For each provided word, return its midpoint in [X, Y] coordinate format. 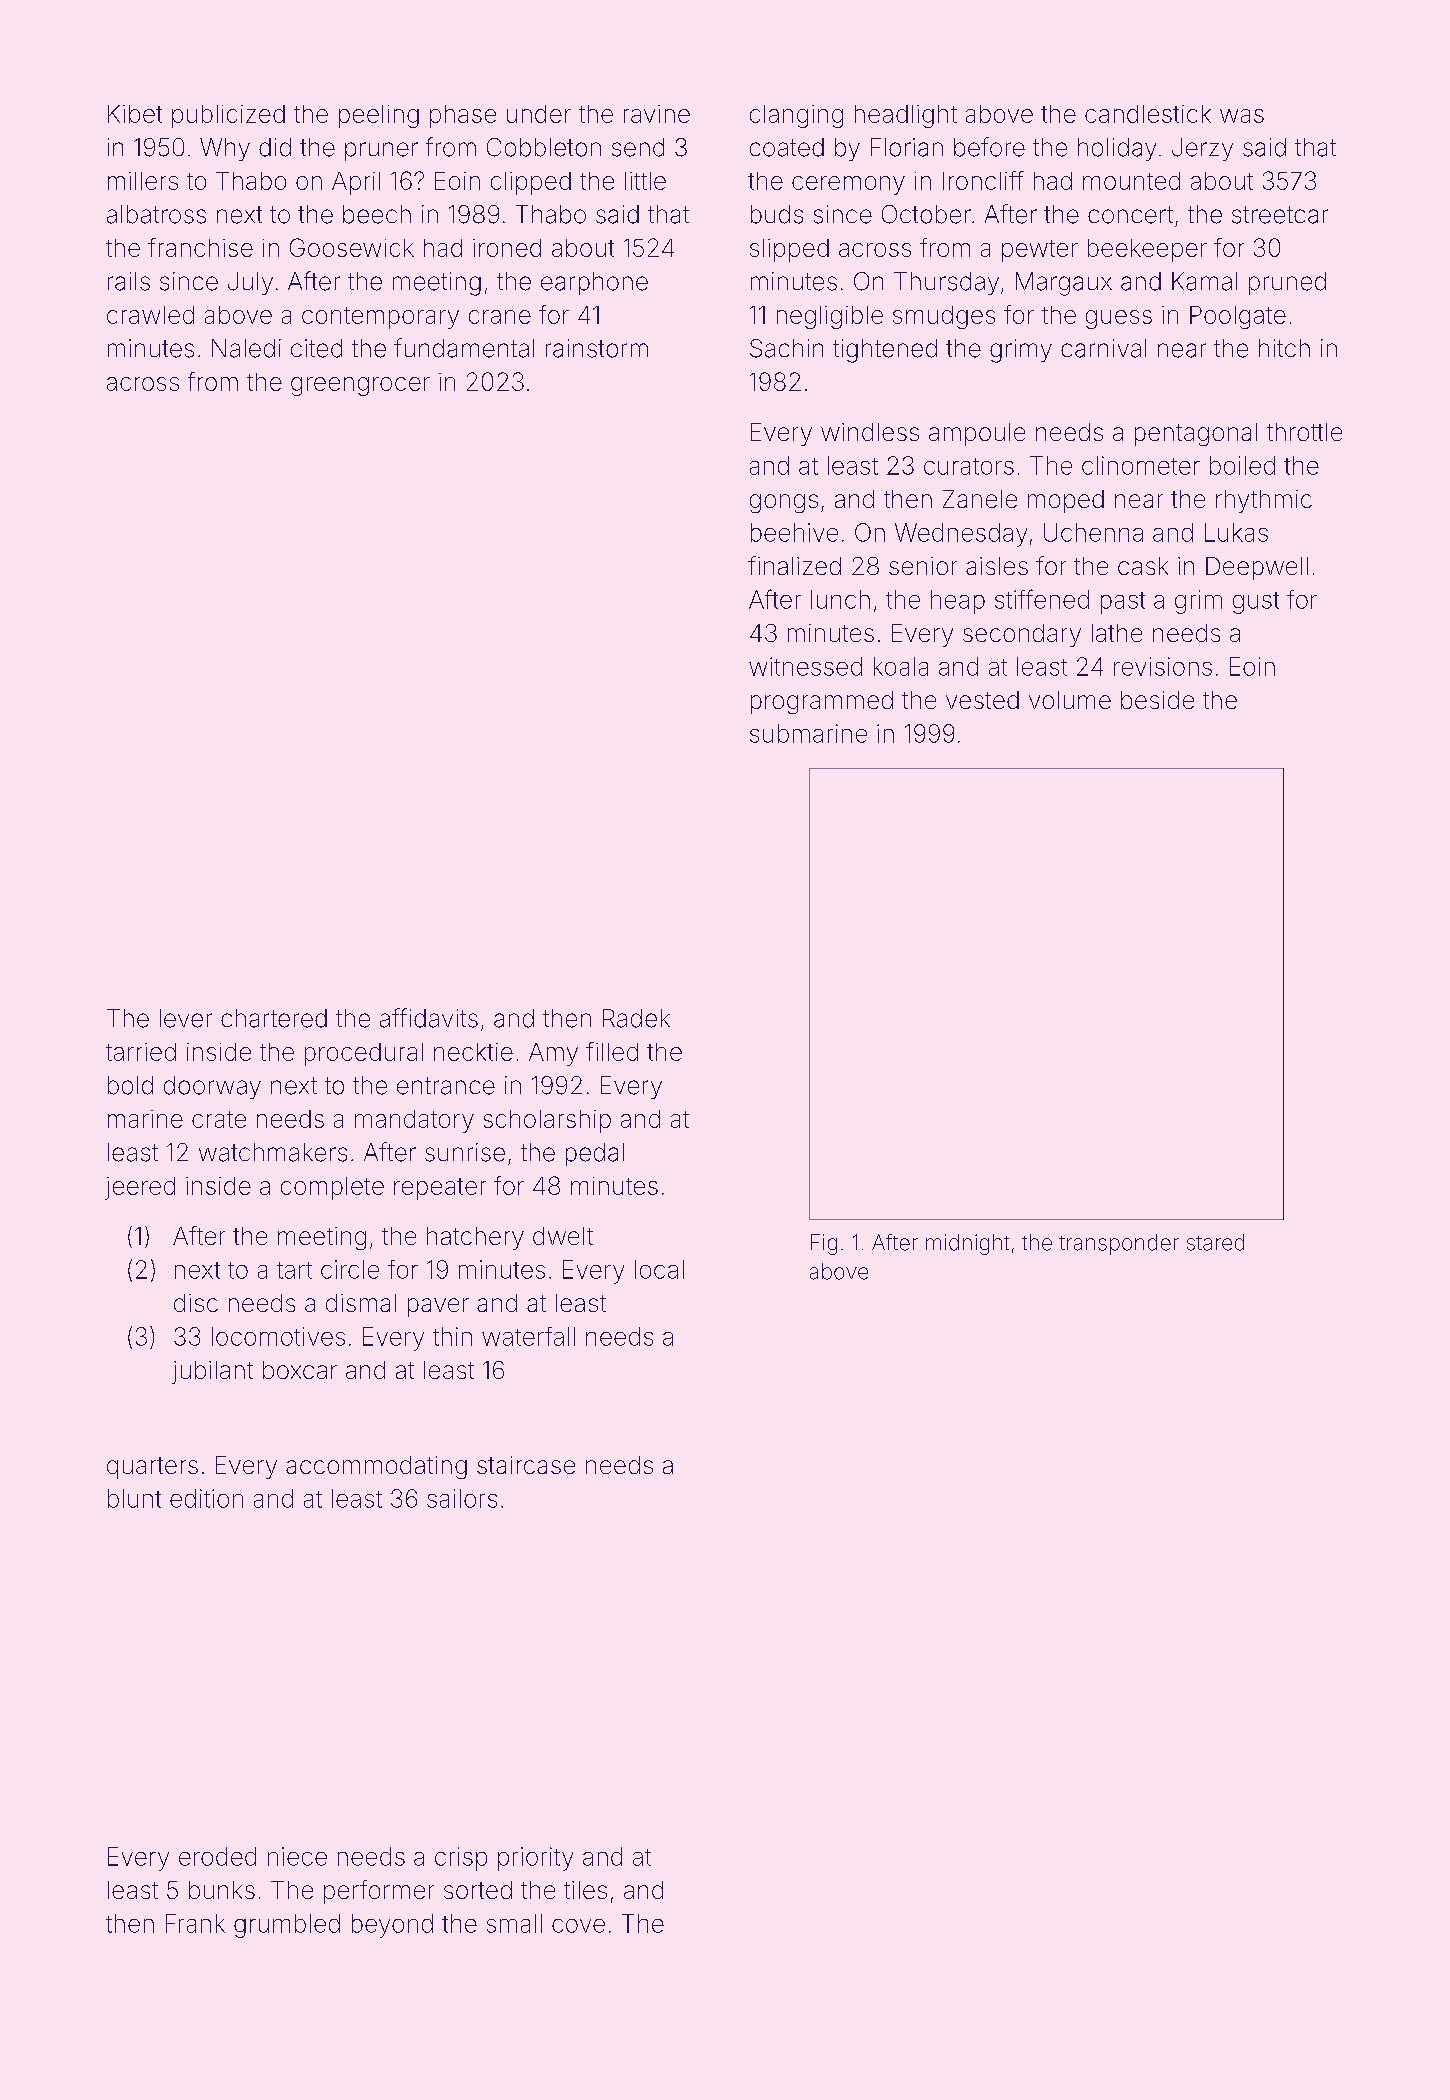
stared [1215, 1242]
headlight [906, 116]
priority [535, 1859]
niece [297, 1856]
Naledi [246, 348]
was [1242, 116]
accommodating [376, 1467]
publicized [228, 116]
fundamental [464, 348]
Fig [824, 1244]
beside [1157, 700]
